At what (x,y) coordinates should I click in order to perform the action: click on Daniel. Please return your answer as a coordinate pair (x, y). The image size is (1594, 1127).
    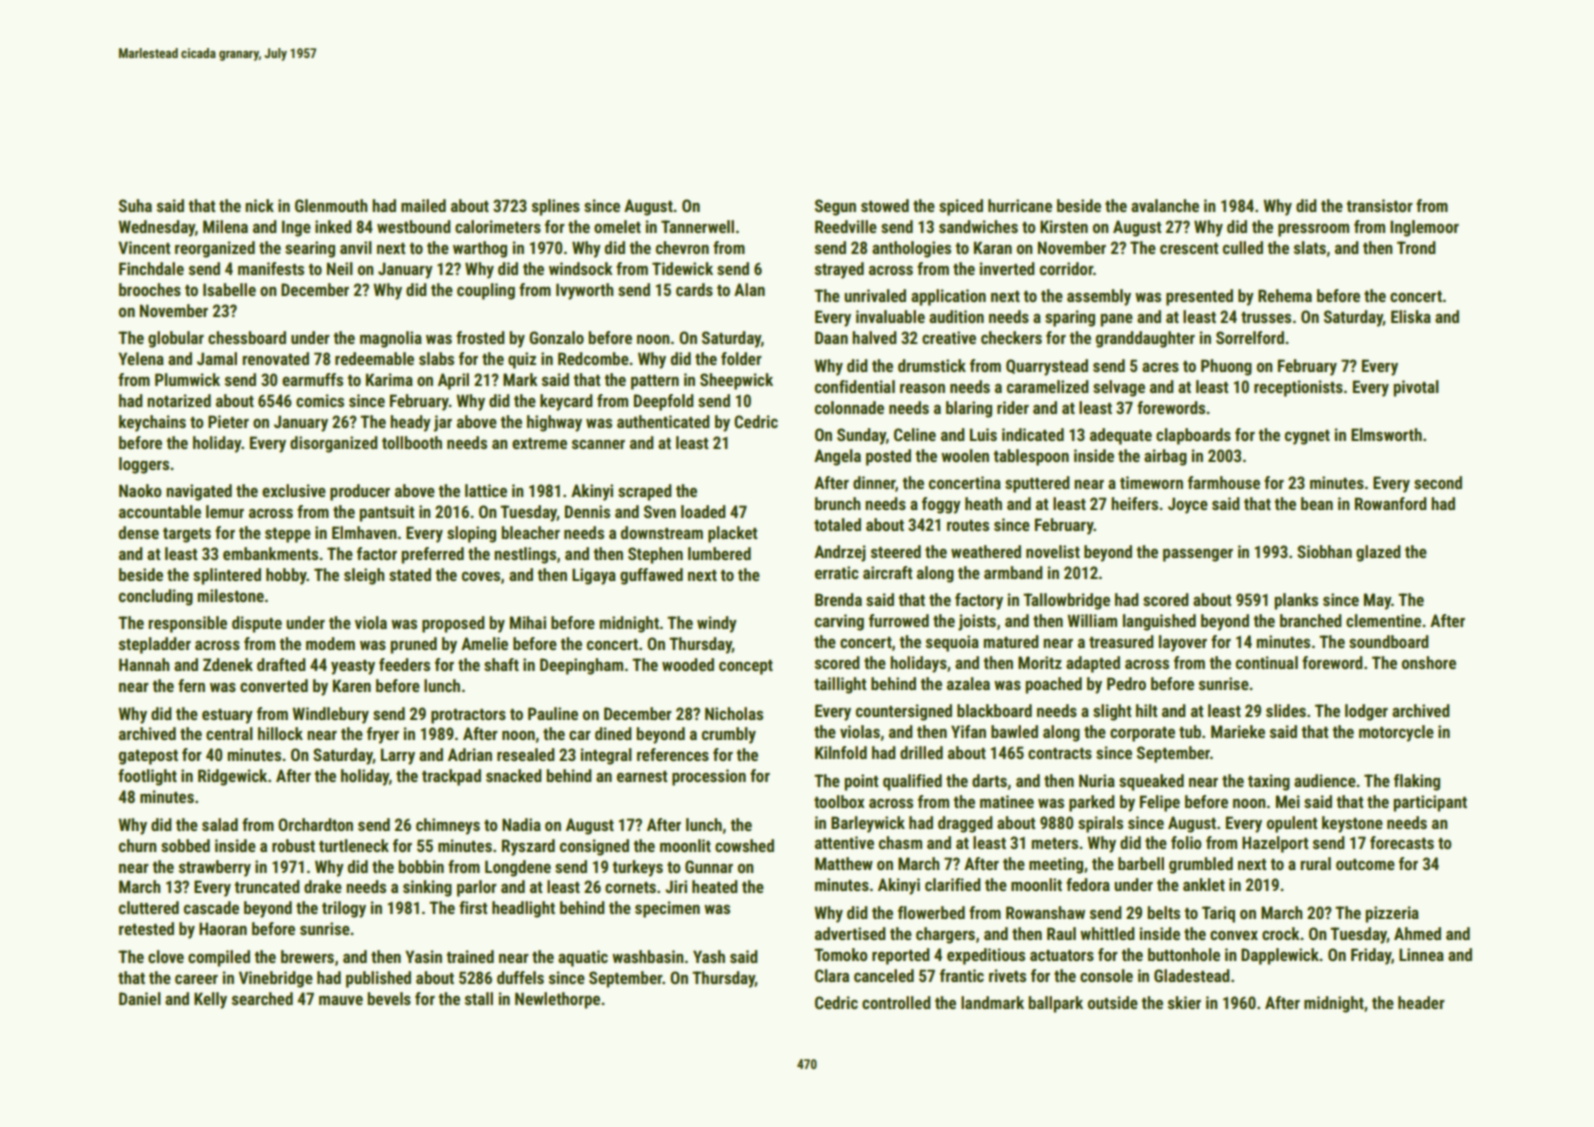
    Looking at the image, I should click on (140, 998).
